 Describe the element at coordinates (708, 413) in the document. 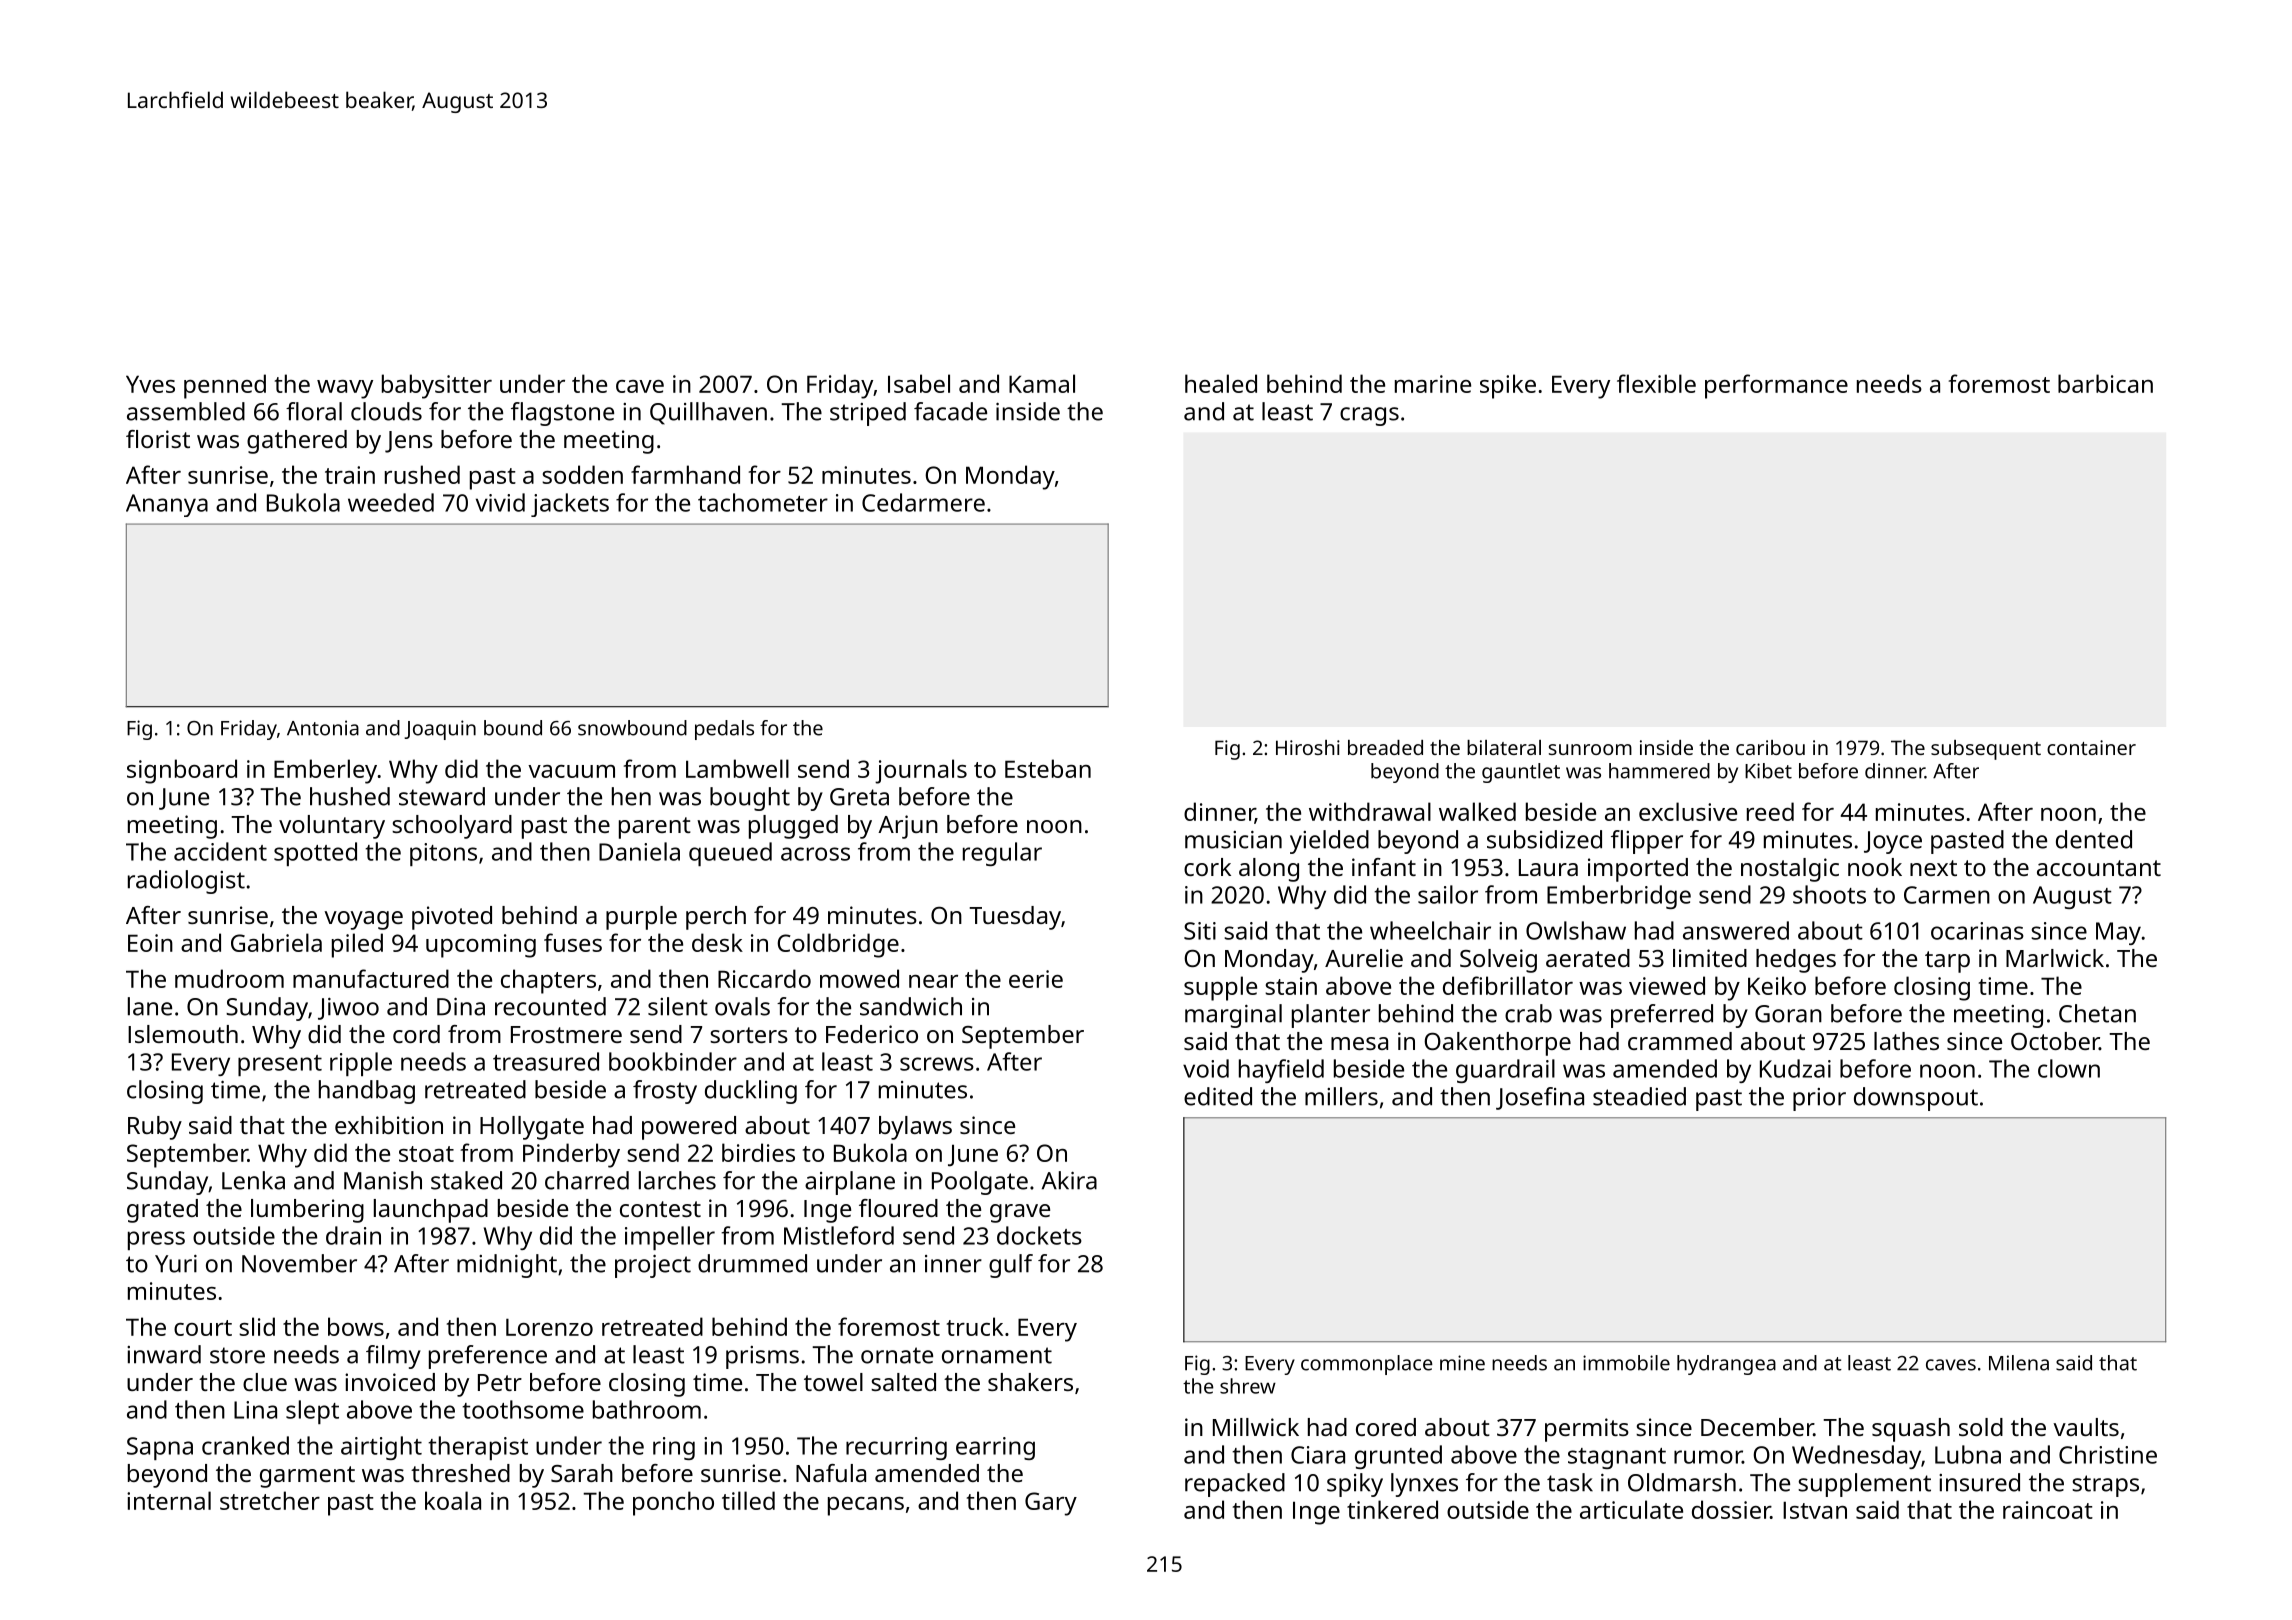

I see `Quillhaven` at that location.
